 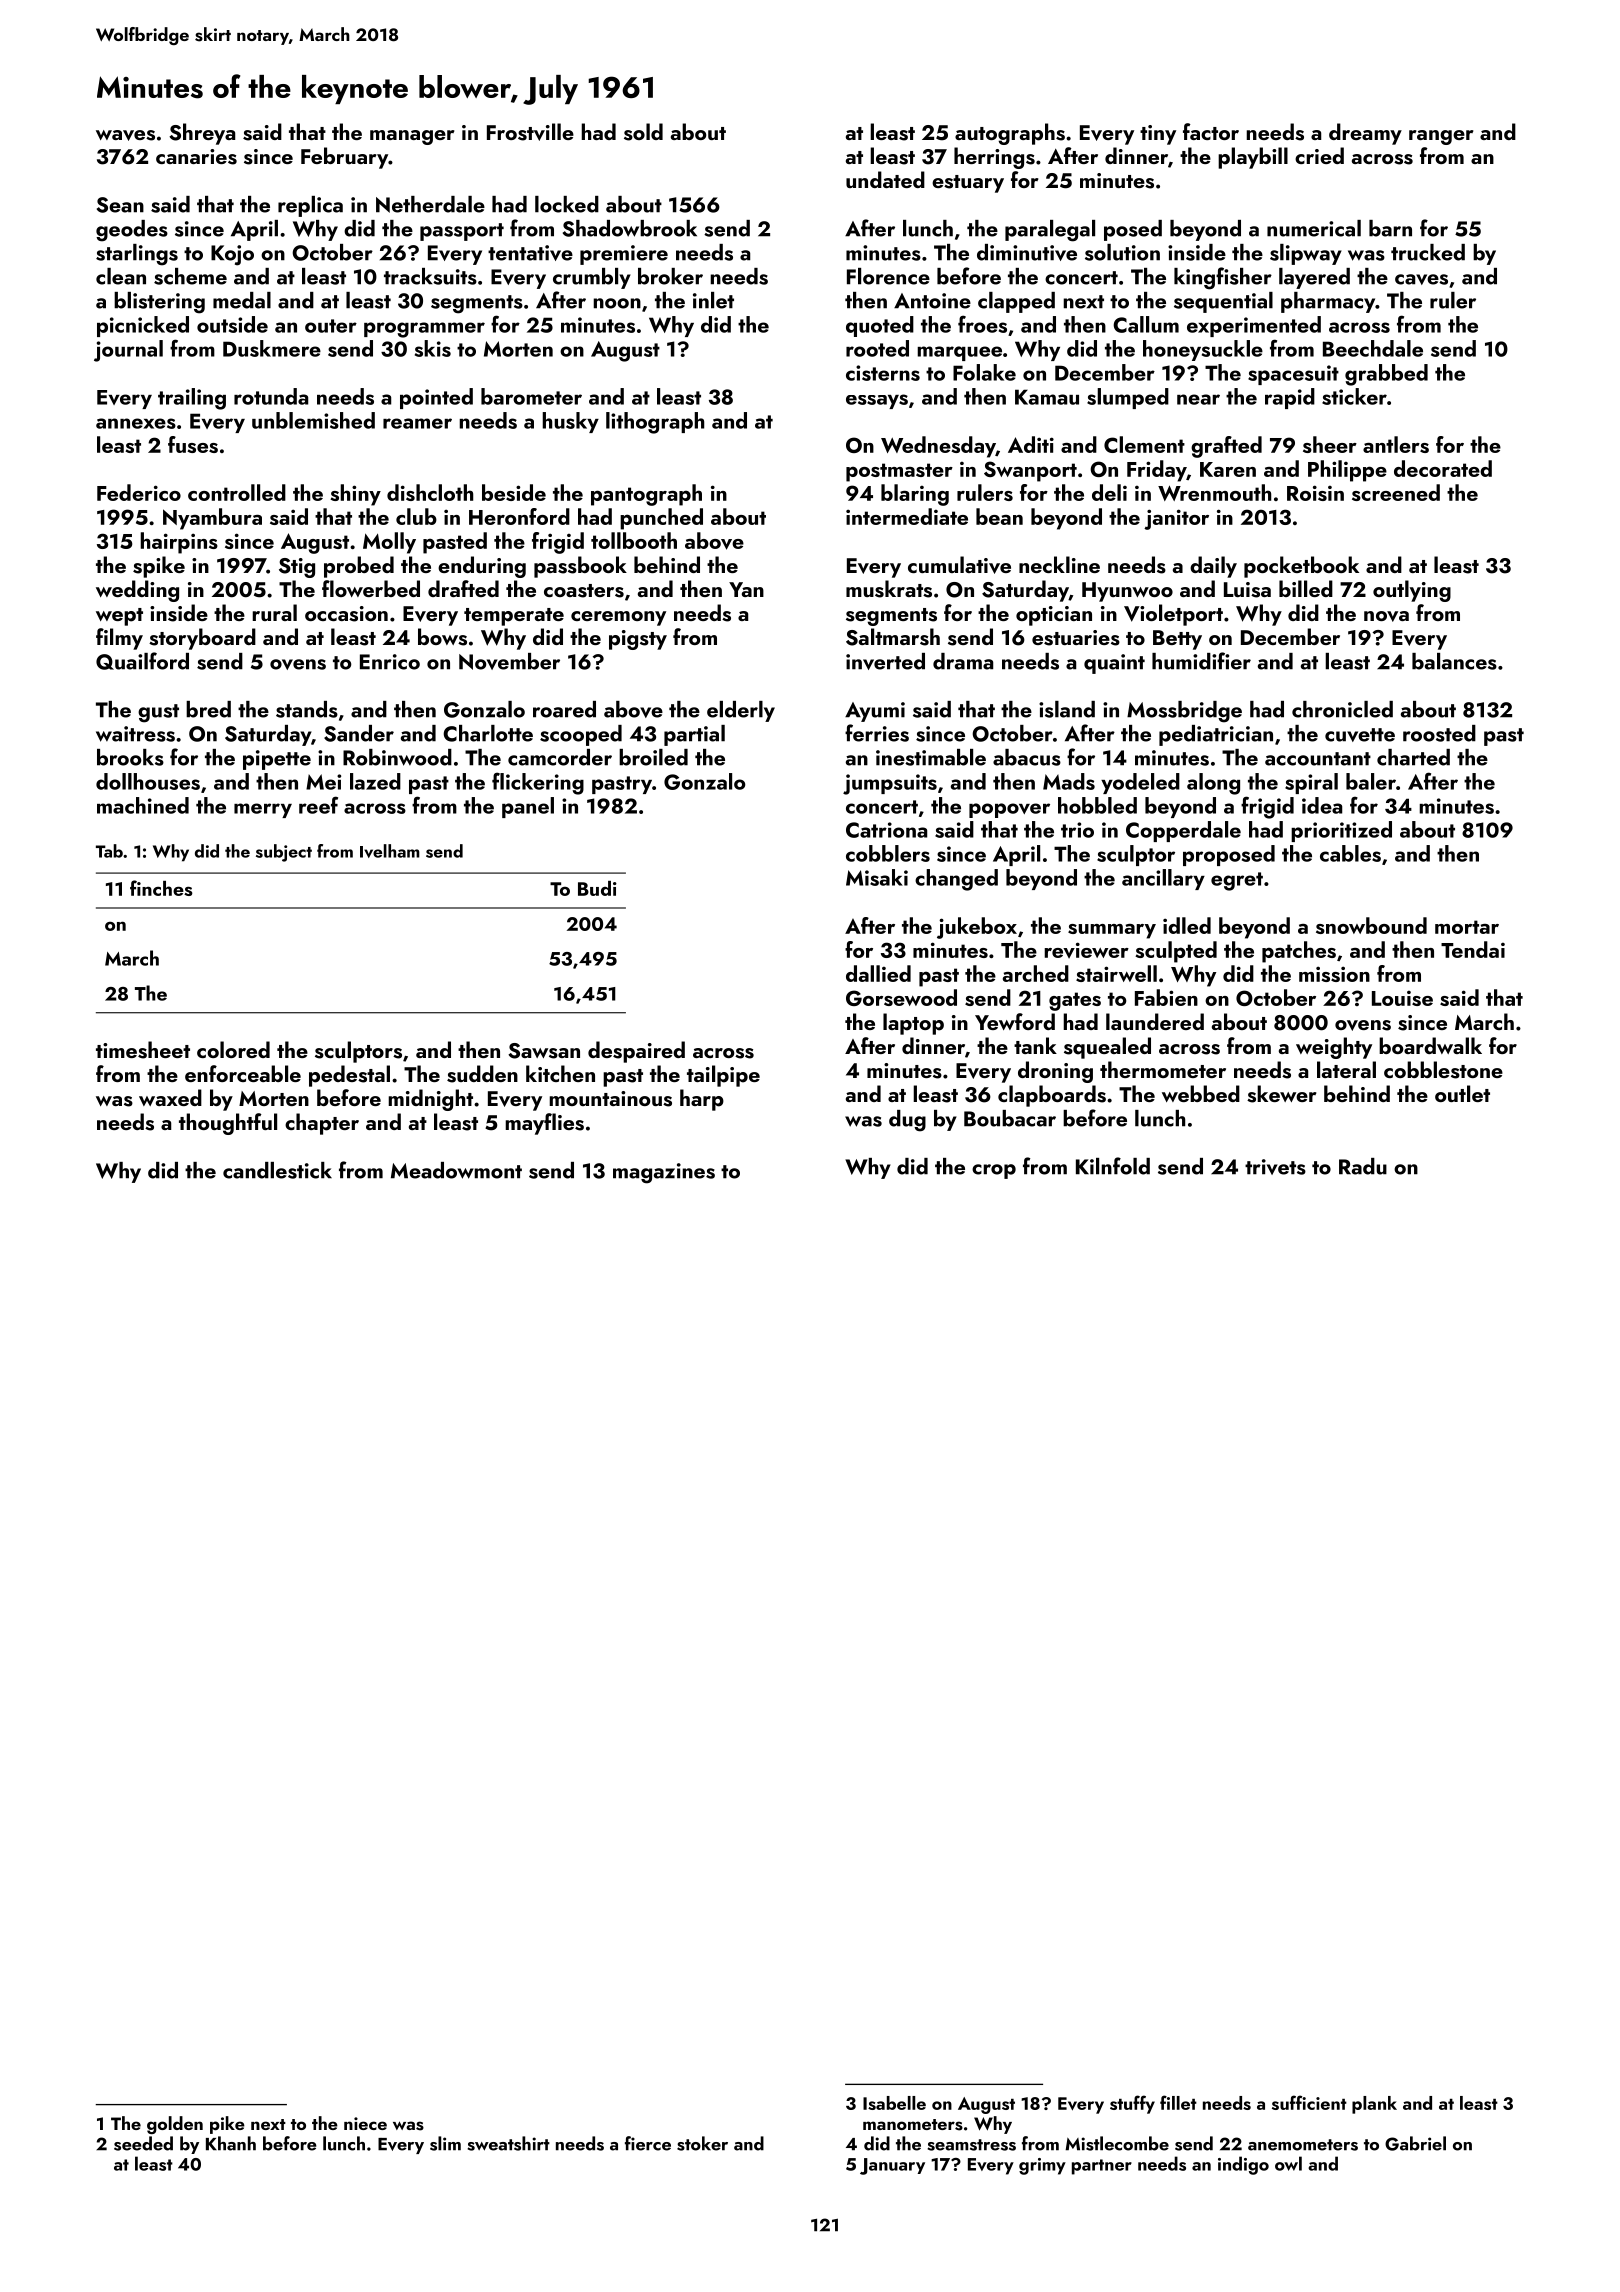 What do you see at coordinates (445, 2143) in the document?
I see `slim` at bounding box center [445, 2143].
